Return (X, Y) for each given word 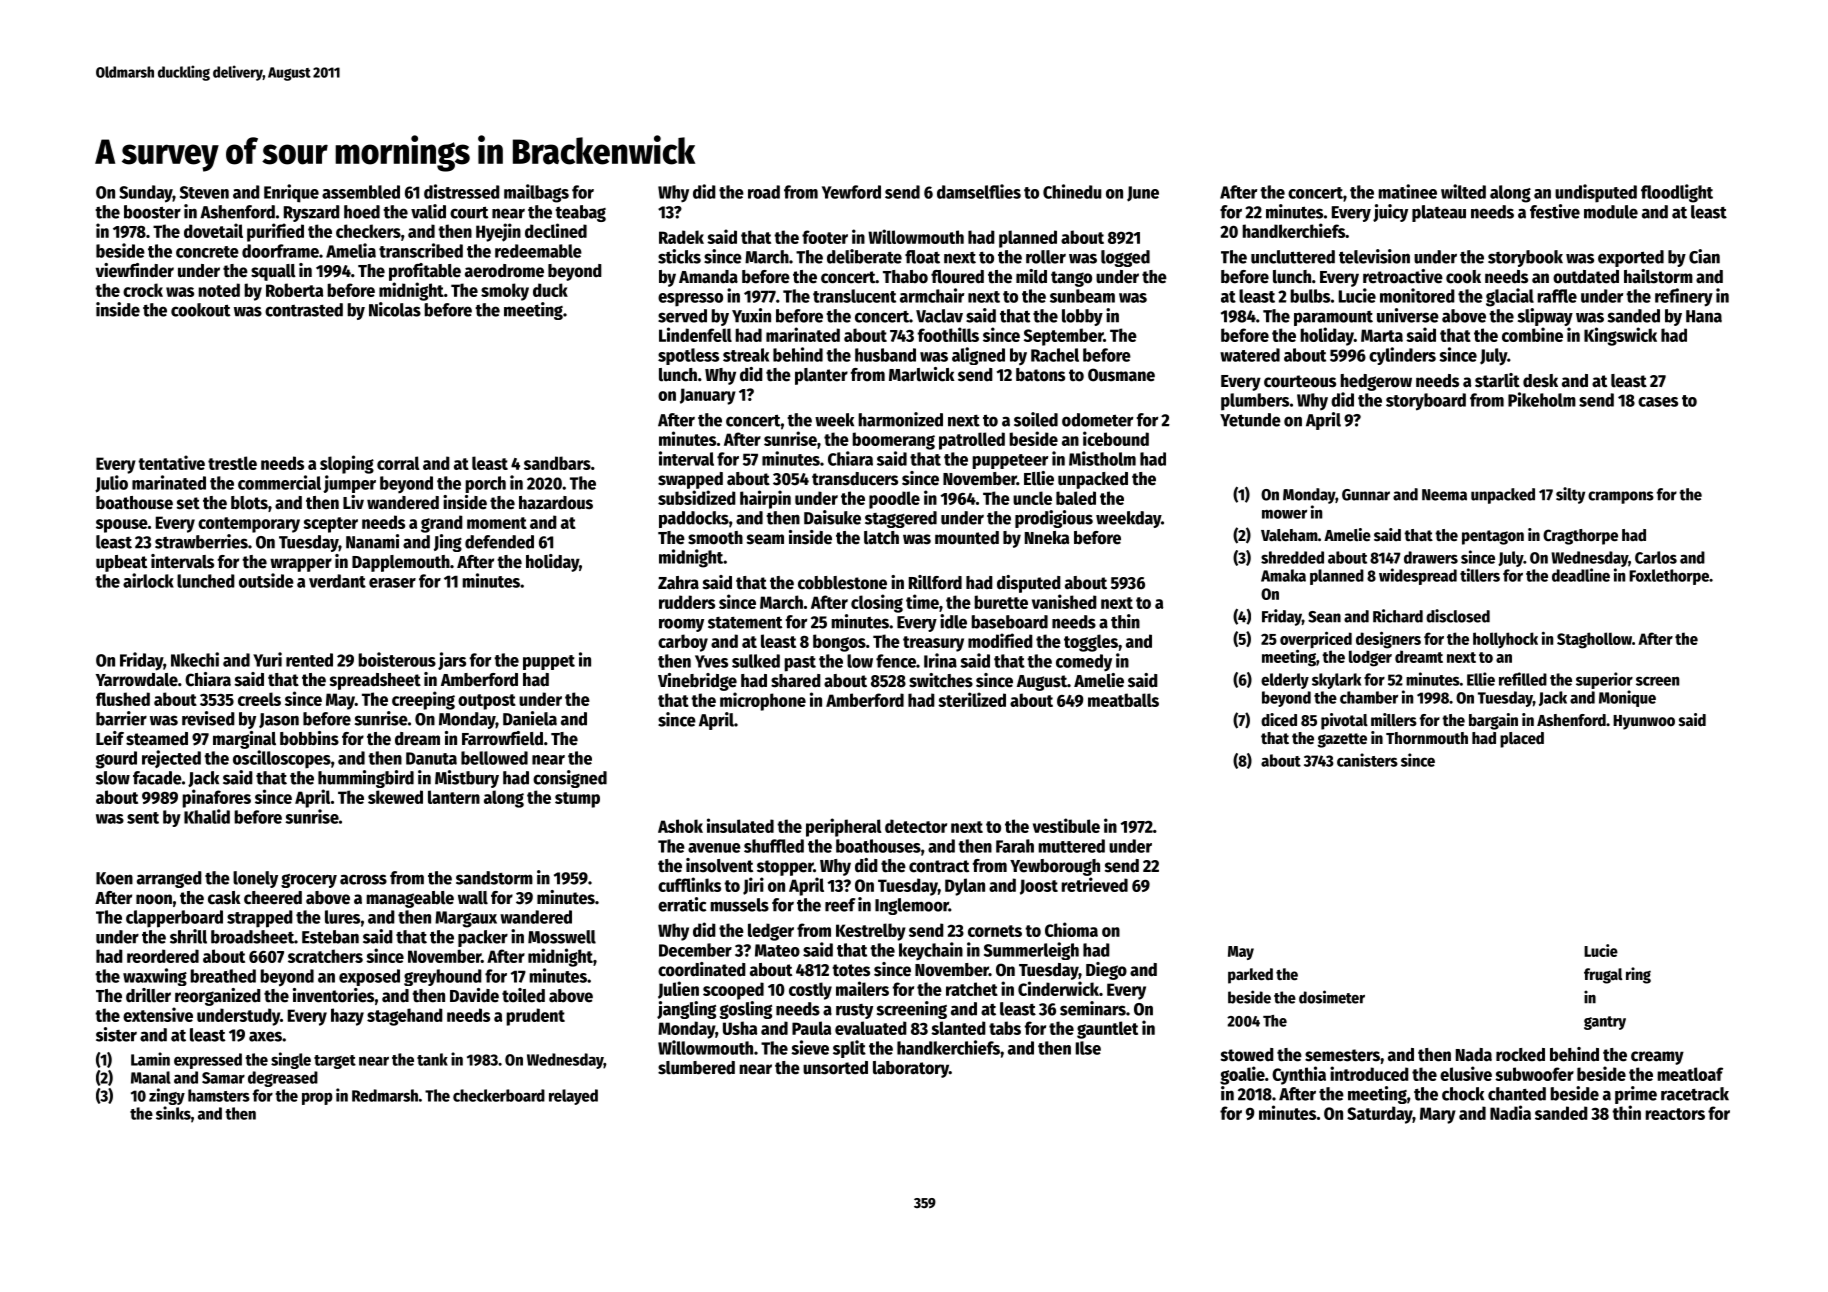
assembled (361, 192)
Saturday (1380, 1115)
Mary (1438, 1115)
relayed (573, 1097)
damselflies (979, 191)
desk (1540, 381)
